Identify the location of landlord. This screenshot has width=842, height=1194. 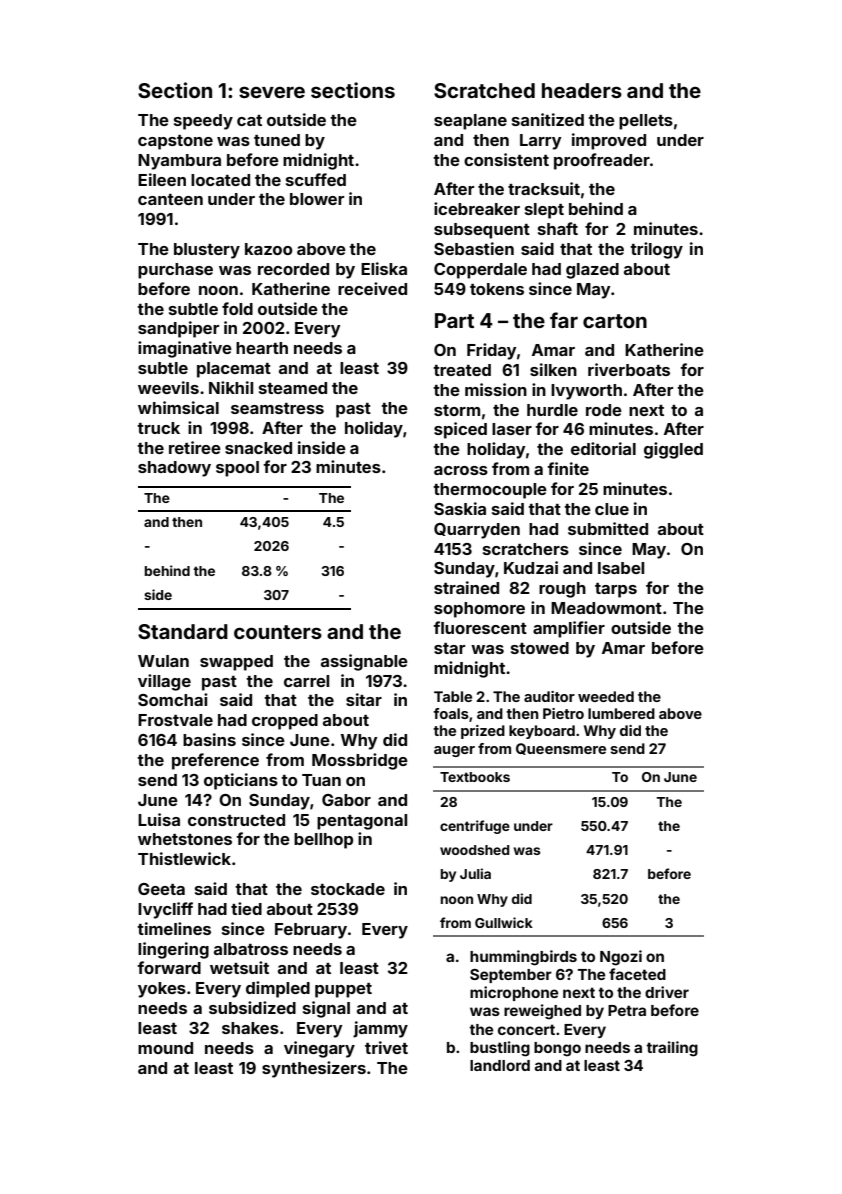
(500, 1065).
